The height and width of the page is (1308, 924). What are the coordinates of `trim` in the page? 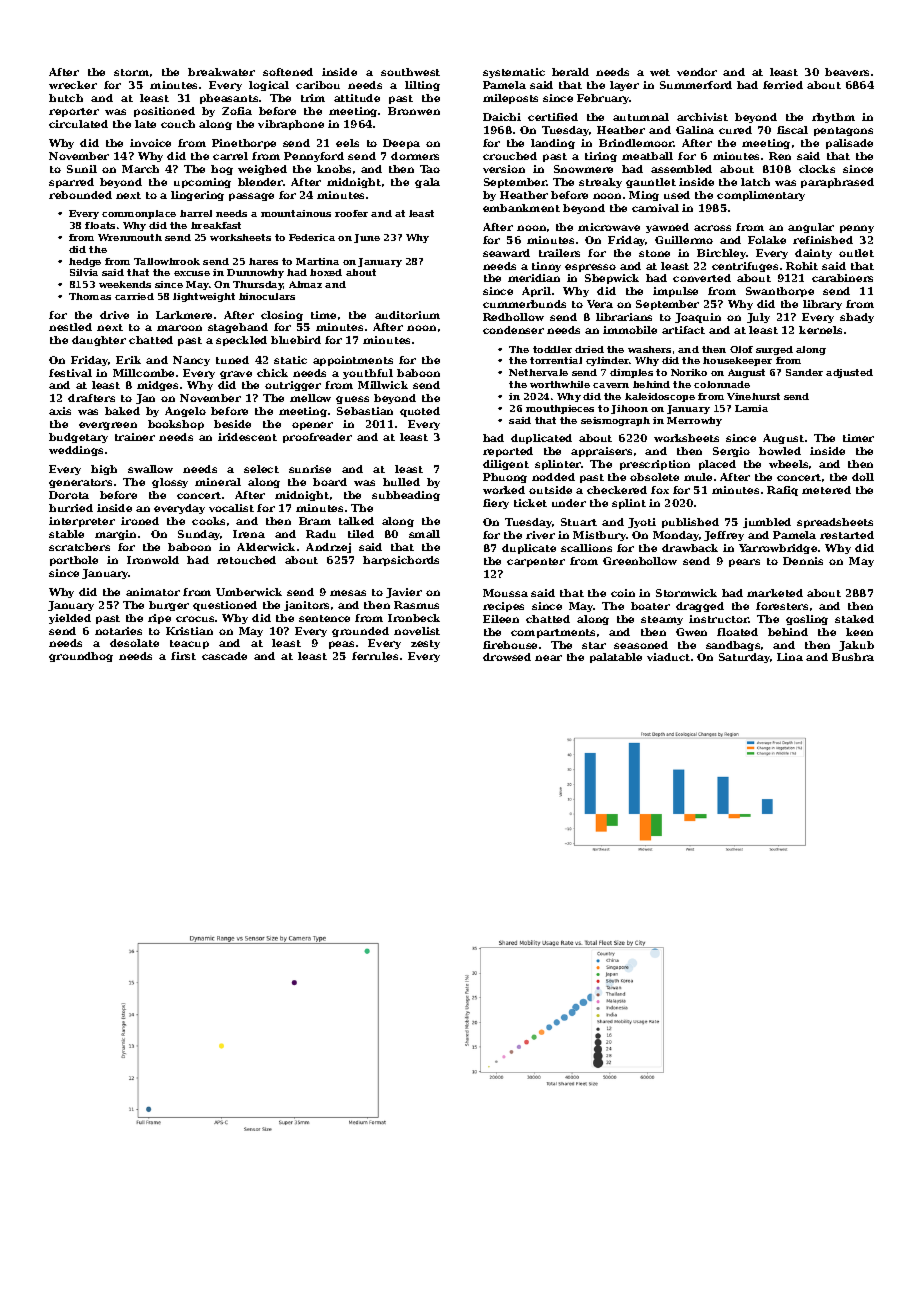 It's located at (313, 98).
